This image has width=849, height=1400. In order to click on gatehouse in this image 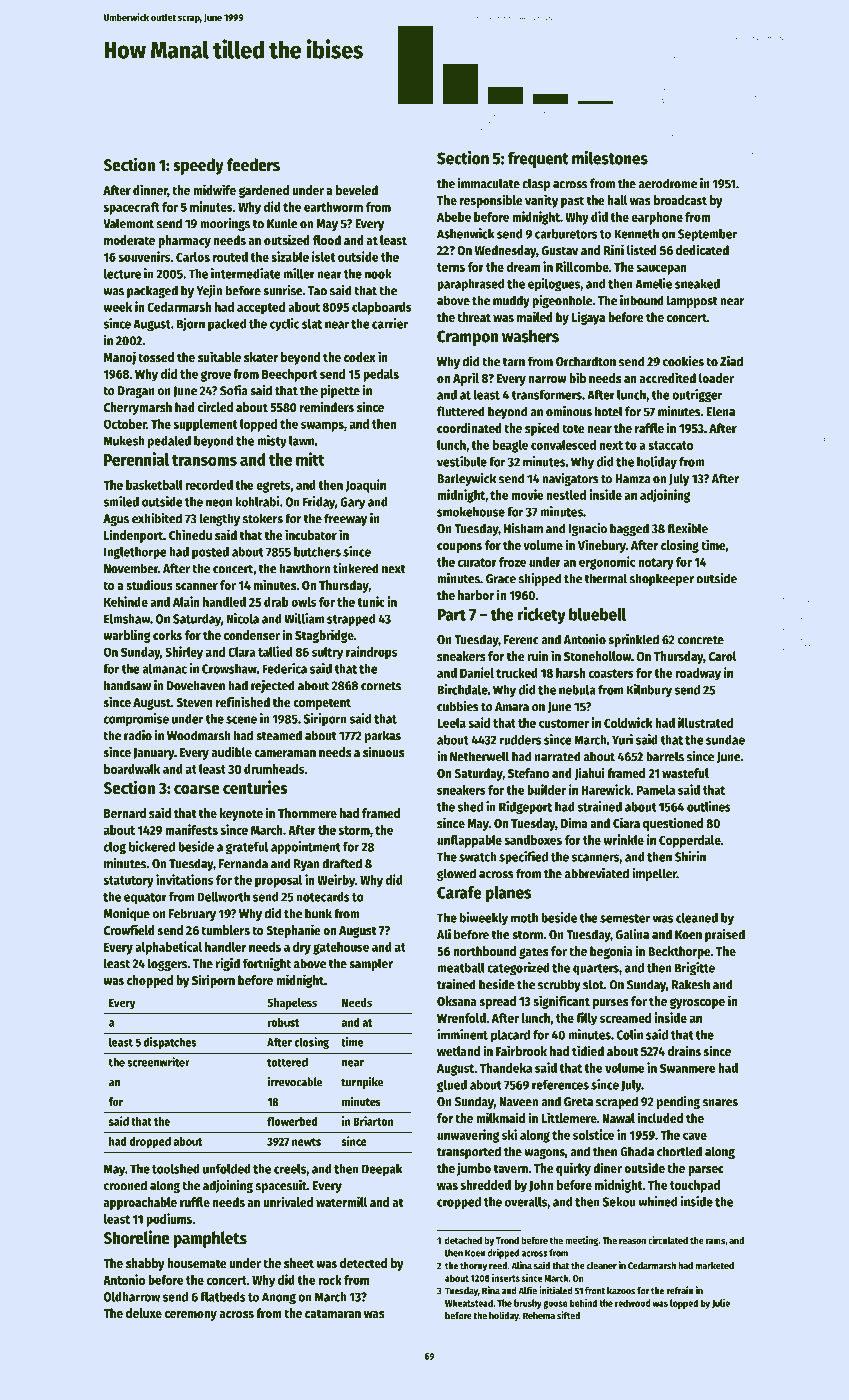, I will do `click(341, 948)`.
